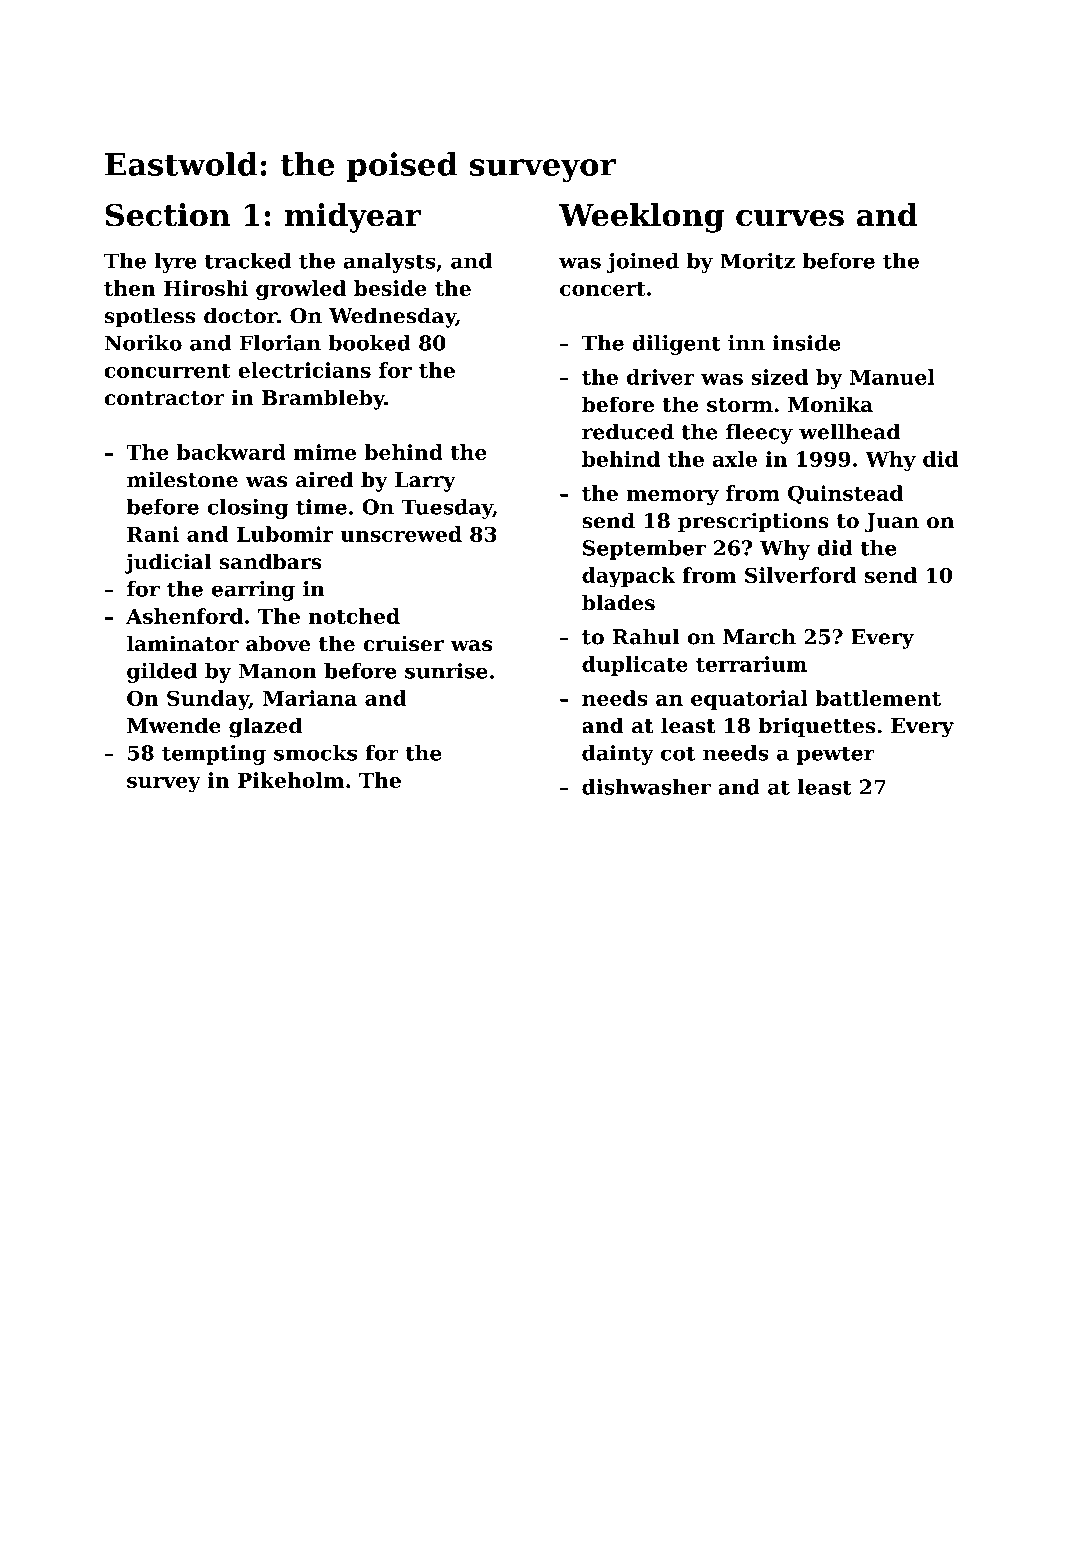 The image size is (1065, 1542). Describe the element at coordinates (878, 698) in the screenshot. I see `battlement` at that location.
